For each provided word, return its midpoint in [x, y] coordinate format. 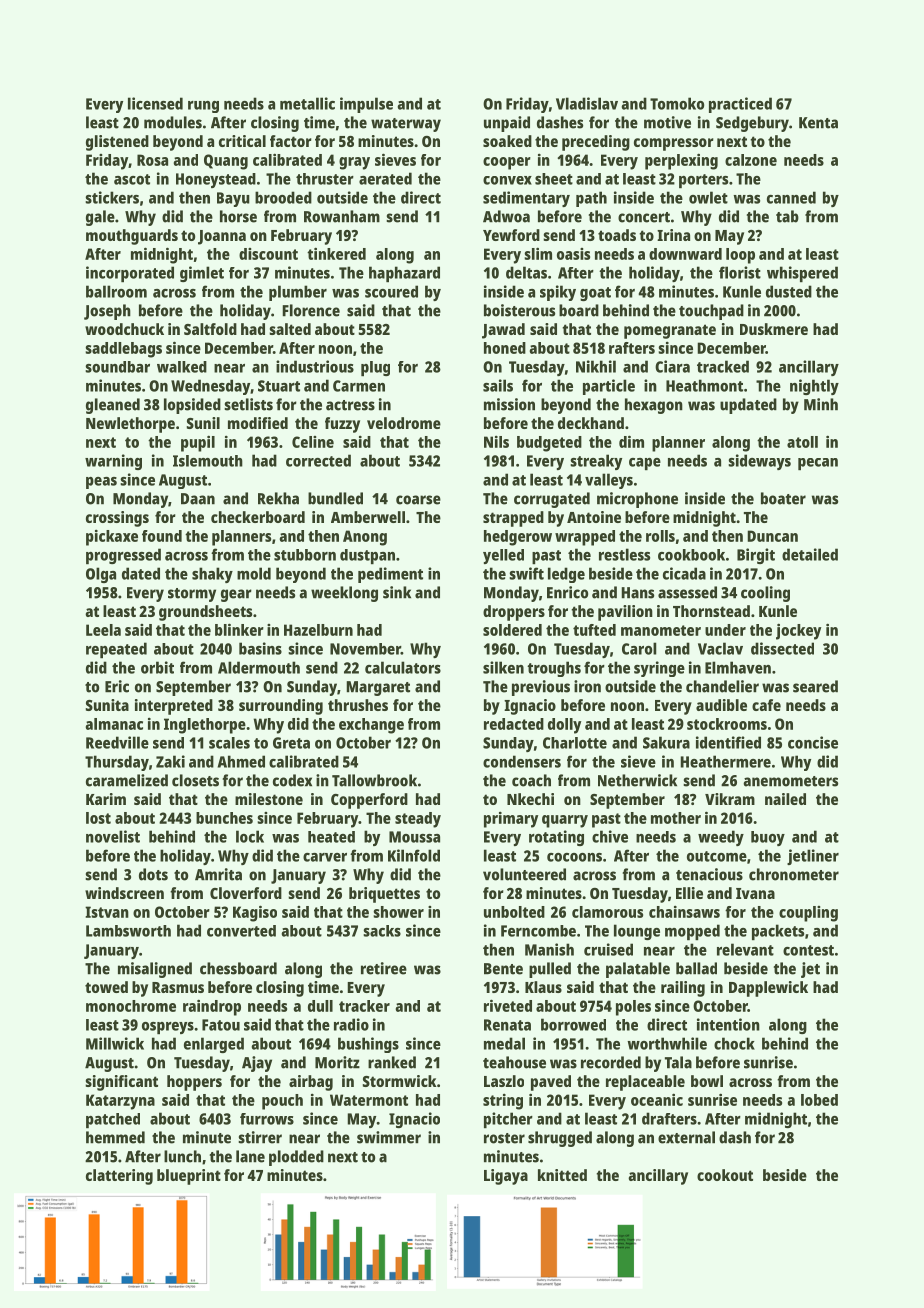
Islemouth [208, 461]
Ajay [257, 1064]
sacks [382, 931]
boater [783, 498]
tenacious [709, 874]
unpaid [507, 124]
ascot [132, 179]
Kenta [818, 123]
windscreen [124, 893]
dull [320, 1006]
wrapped [585, 538]
